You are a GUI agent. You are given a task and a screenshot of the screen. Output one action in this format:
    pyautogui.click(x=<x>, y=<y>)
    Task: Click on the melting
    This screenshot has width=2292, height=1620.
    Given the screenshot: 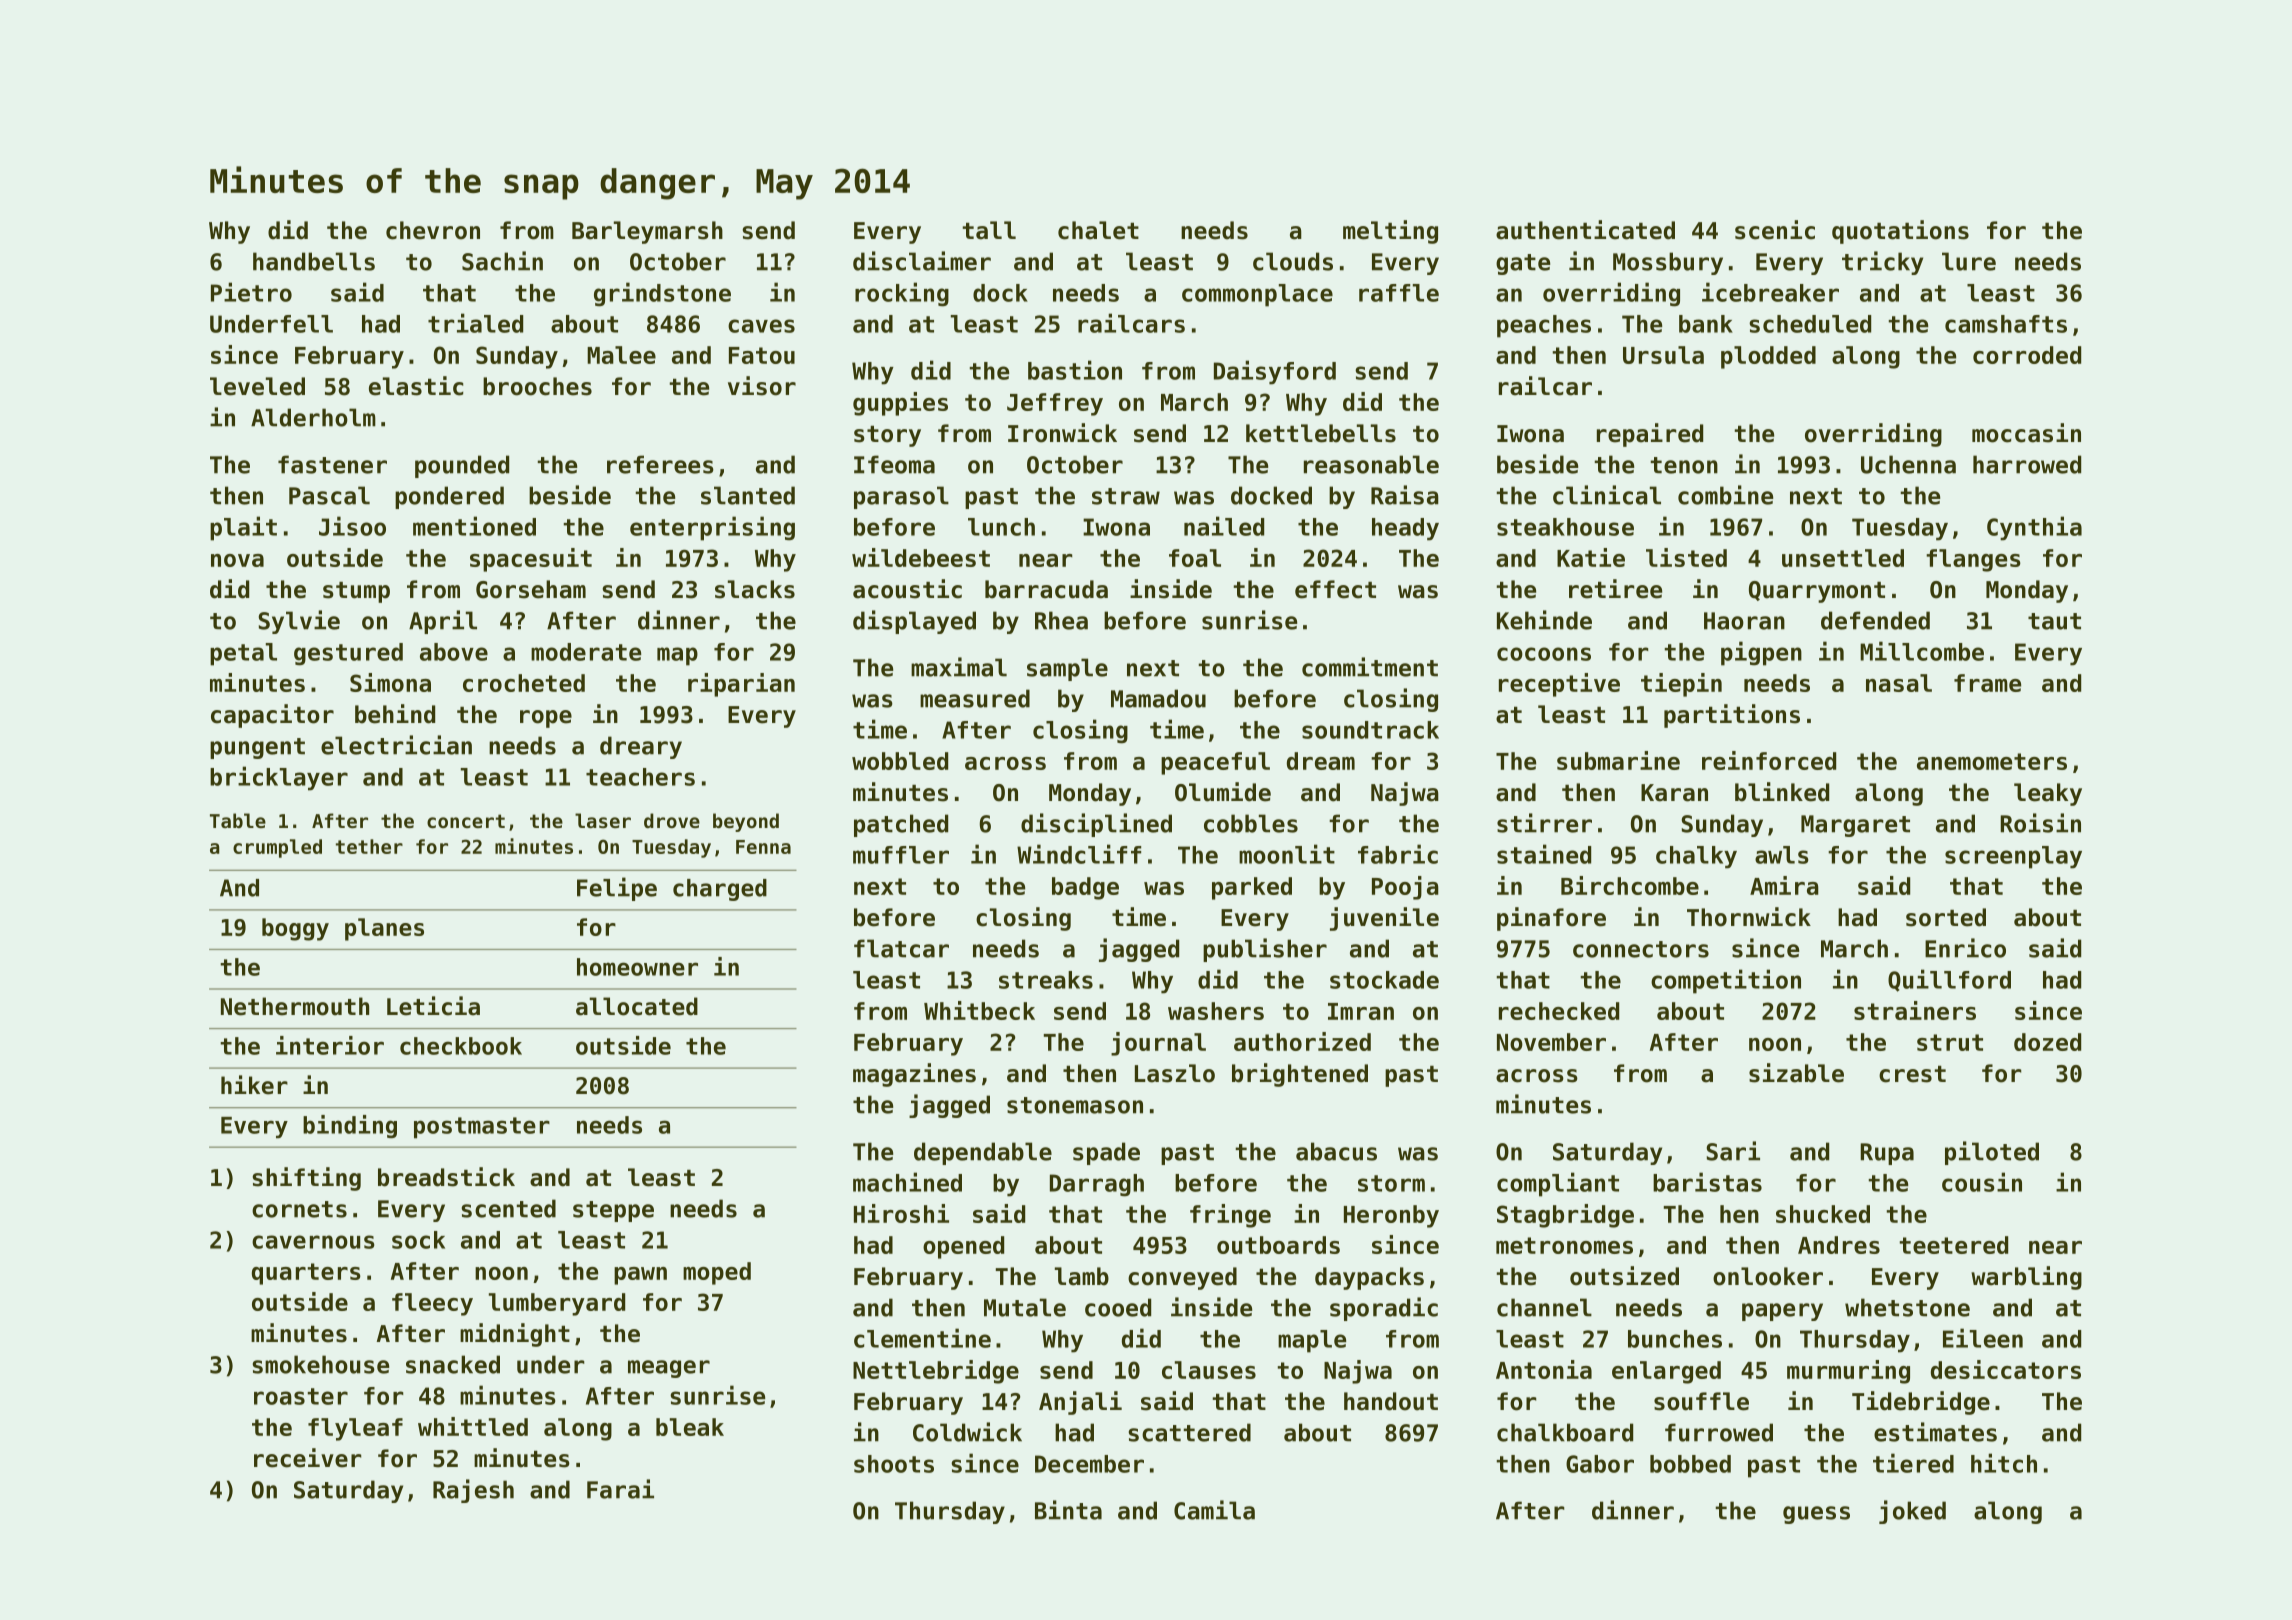 What is the action you would take?
    pyautogui.click(x=1390, y=232)
